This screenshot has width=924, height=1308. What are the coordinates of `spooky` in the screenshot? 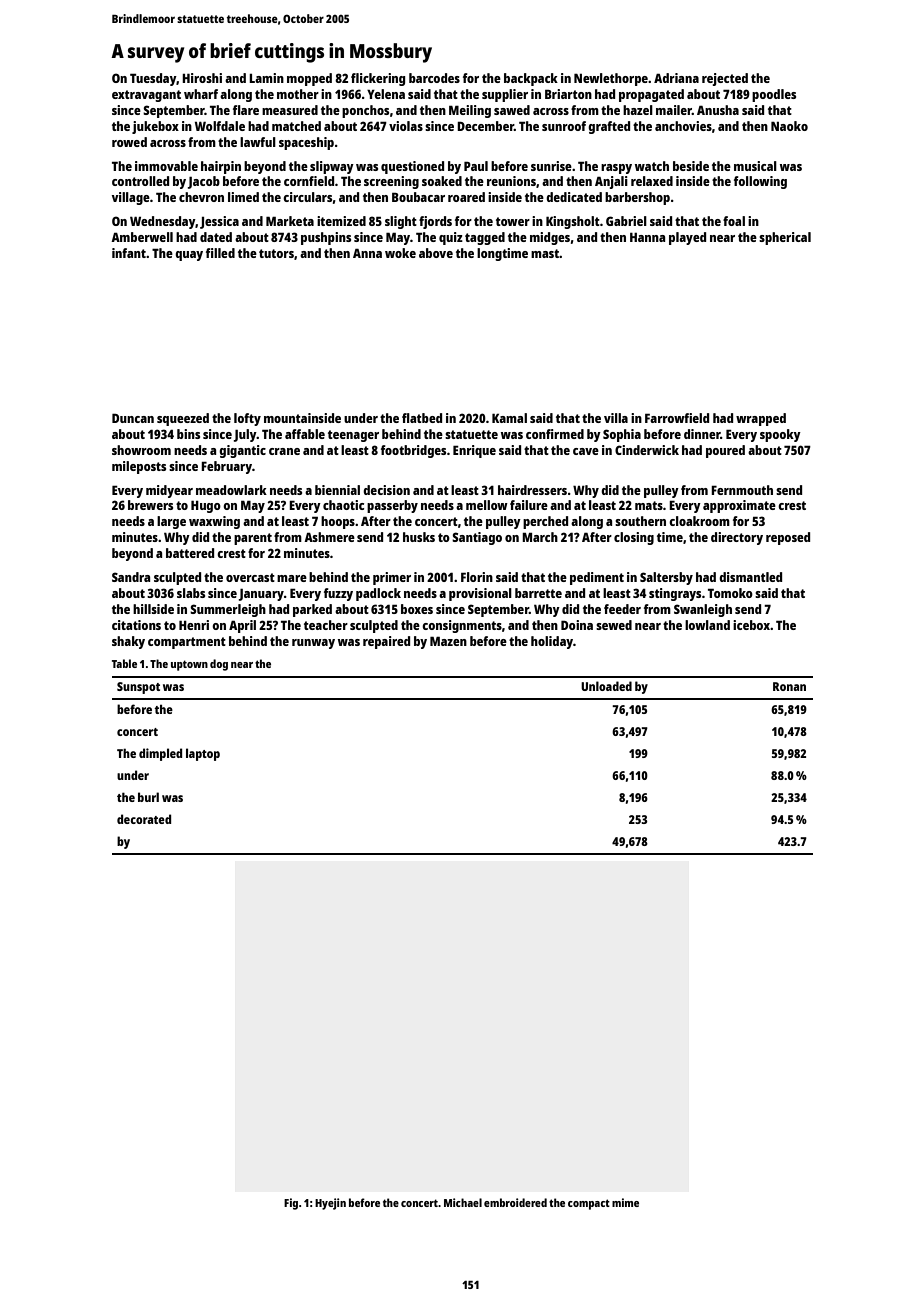 It's located at (780, 435).
